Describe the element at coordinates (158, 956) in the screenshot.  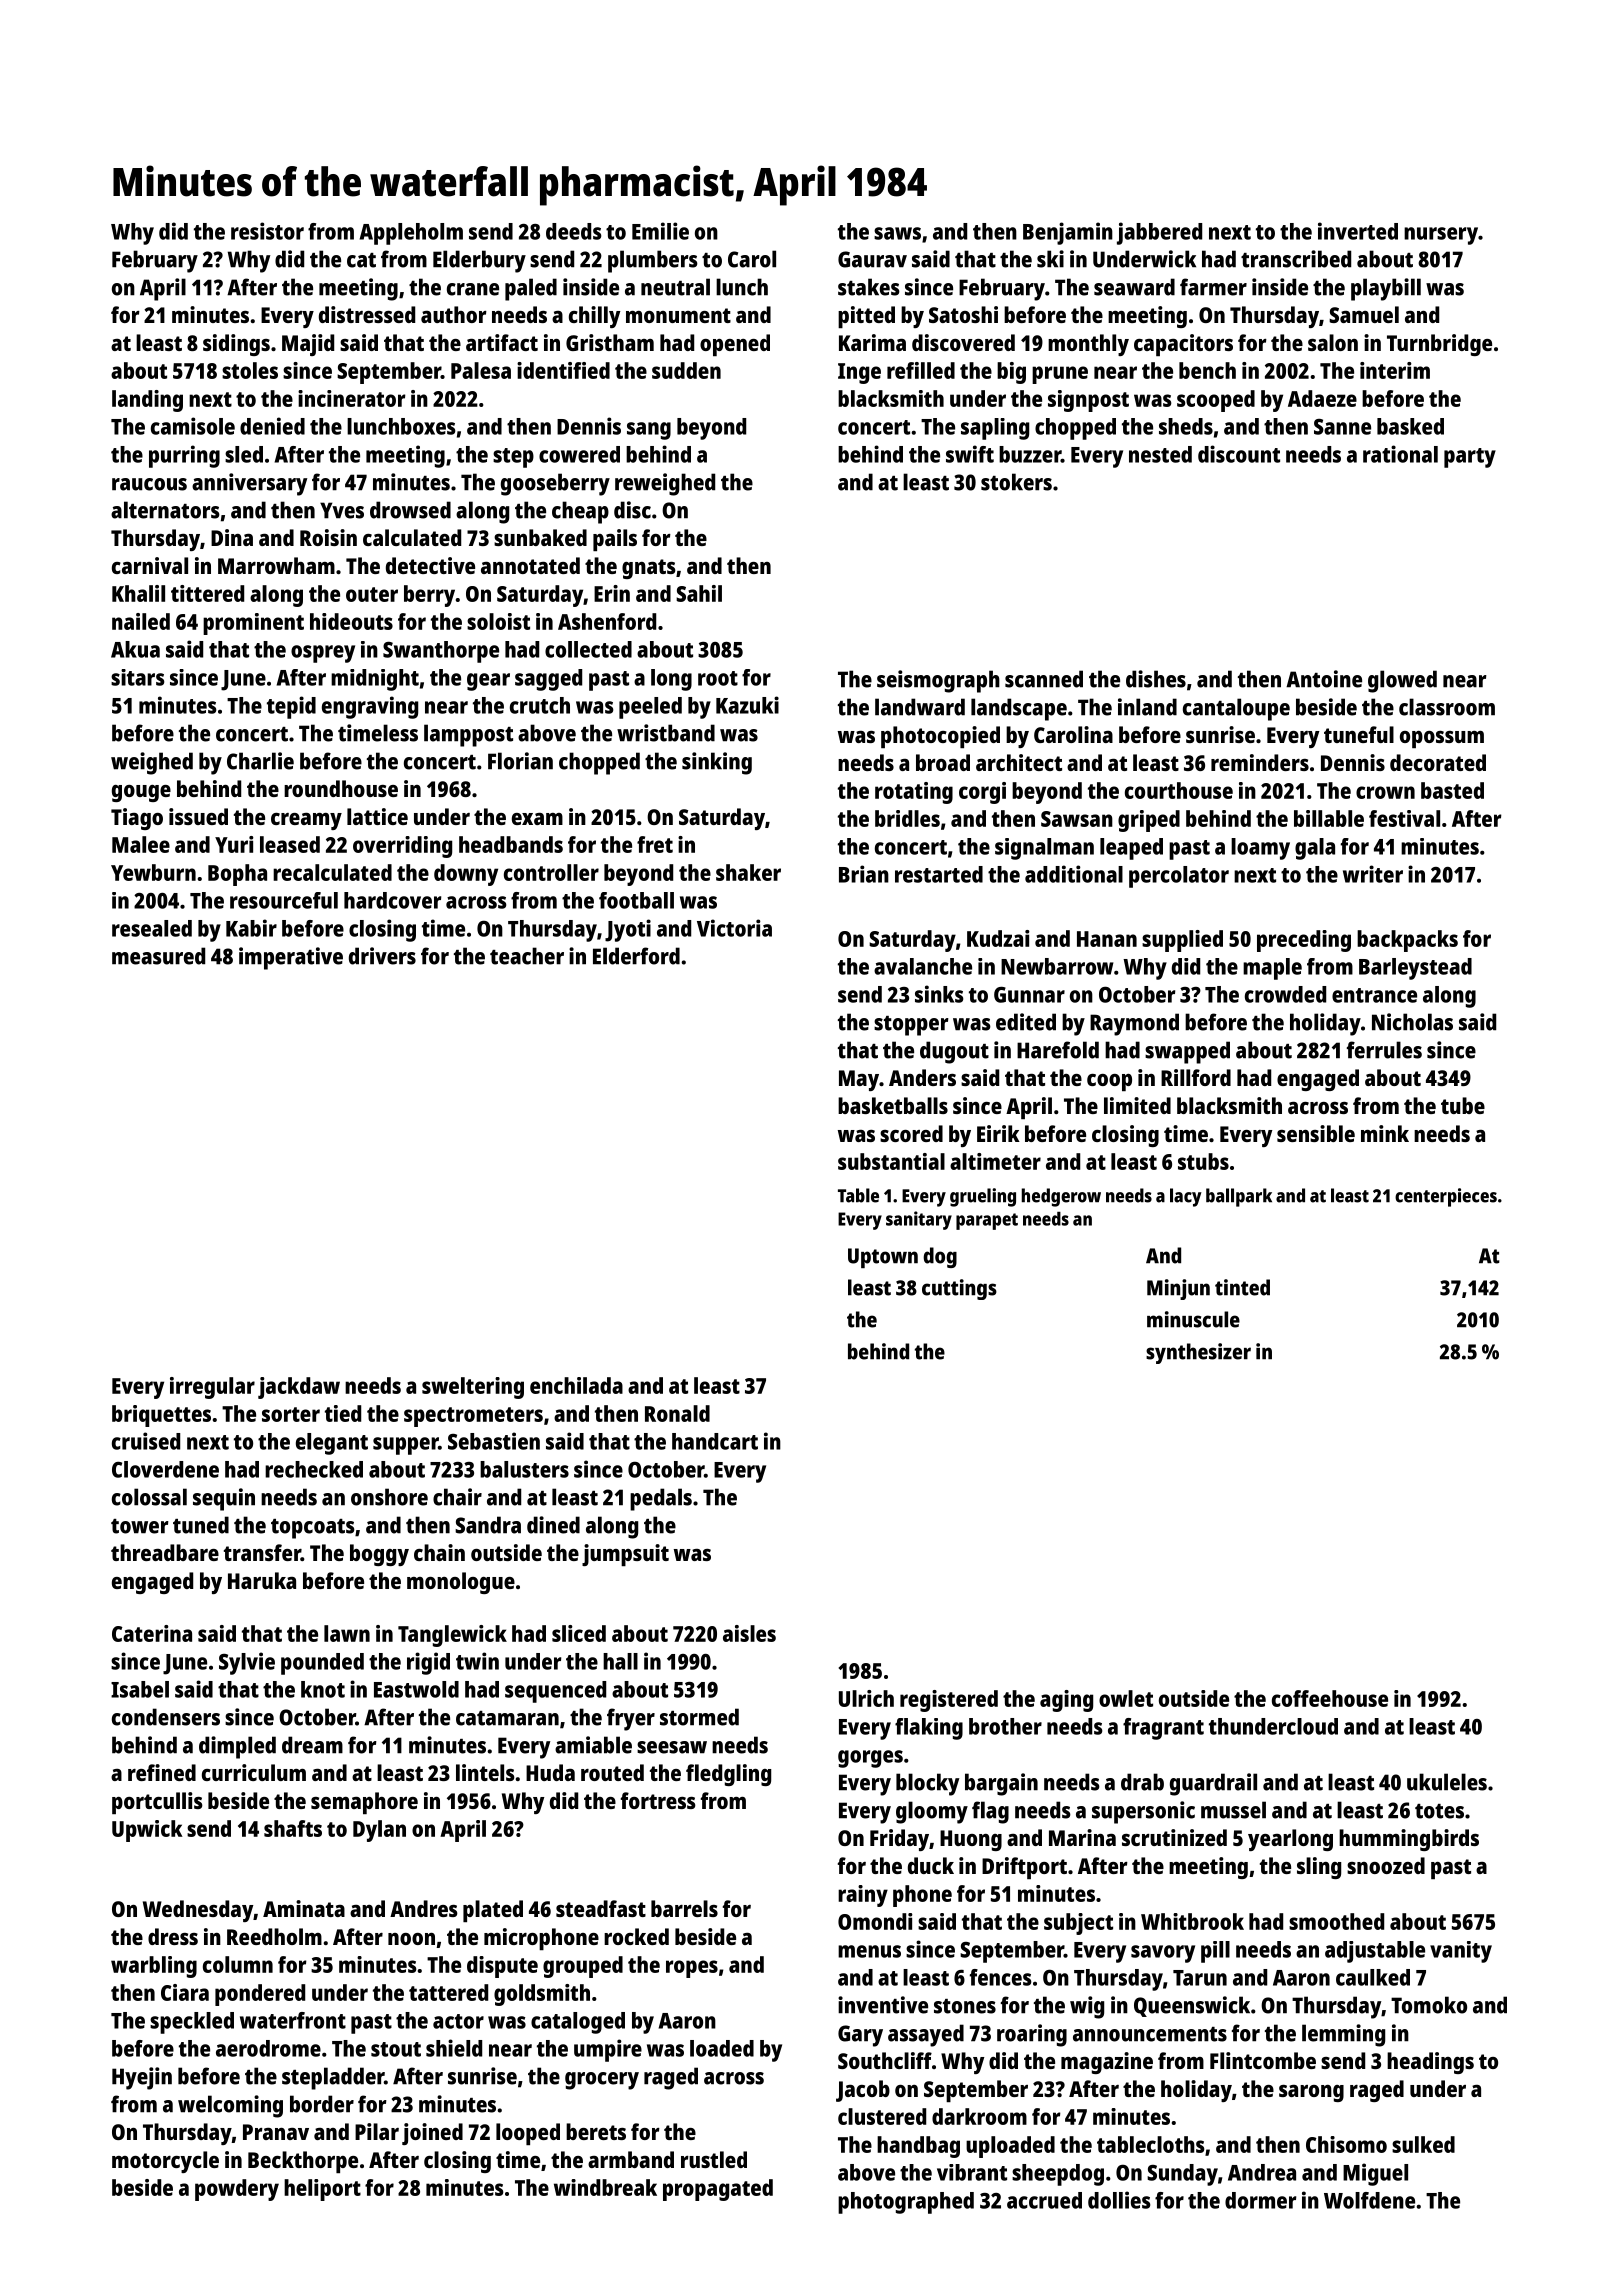
I see `measured` at that location.
